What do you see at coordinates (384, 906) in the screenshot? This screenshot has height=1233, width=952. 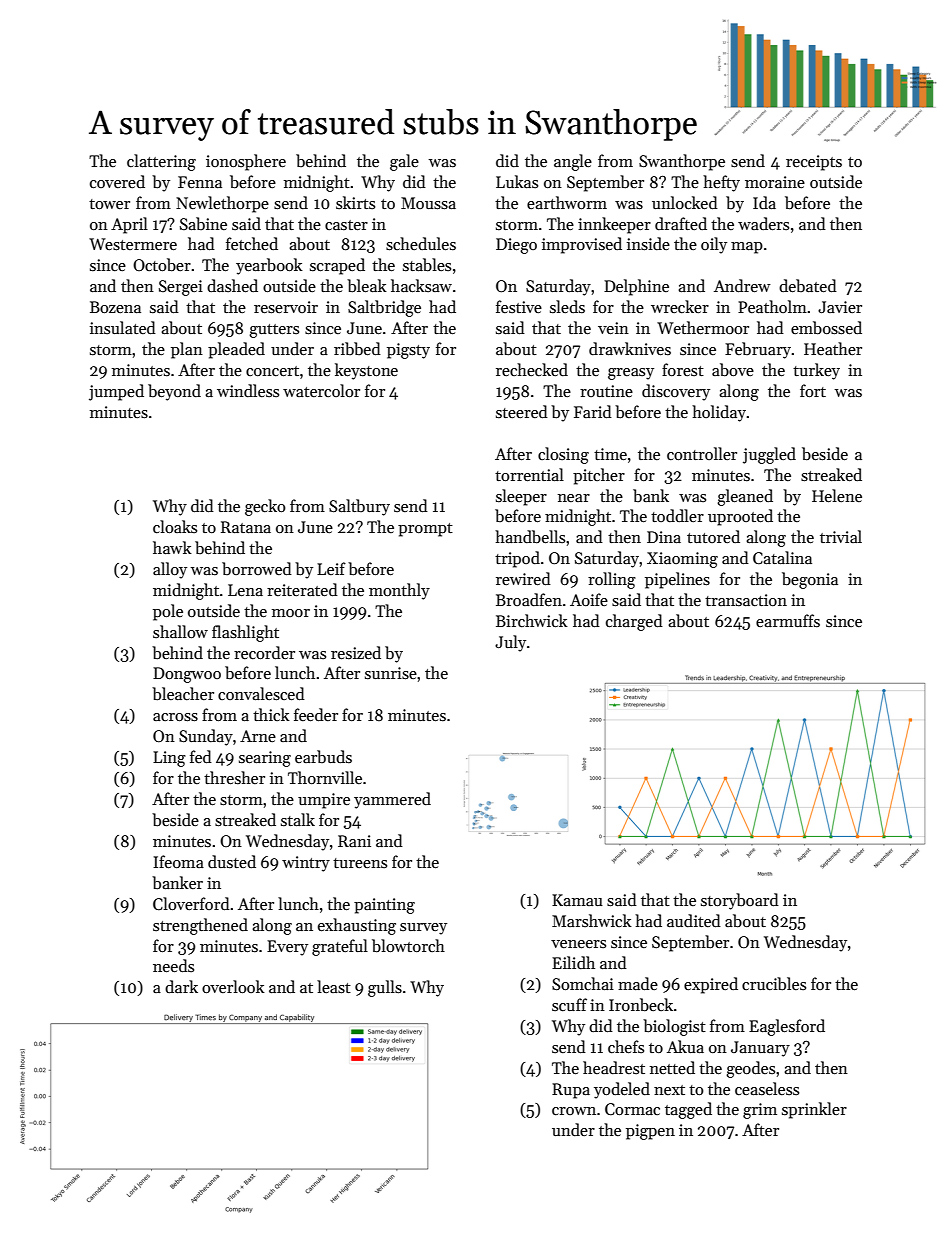 I see `painting` at bounding box center [384, 906].
